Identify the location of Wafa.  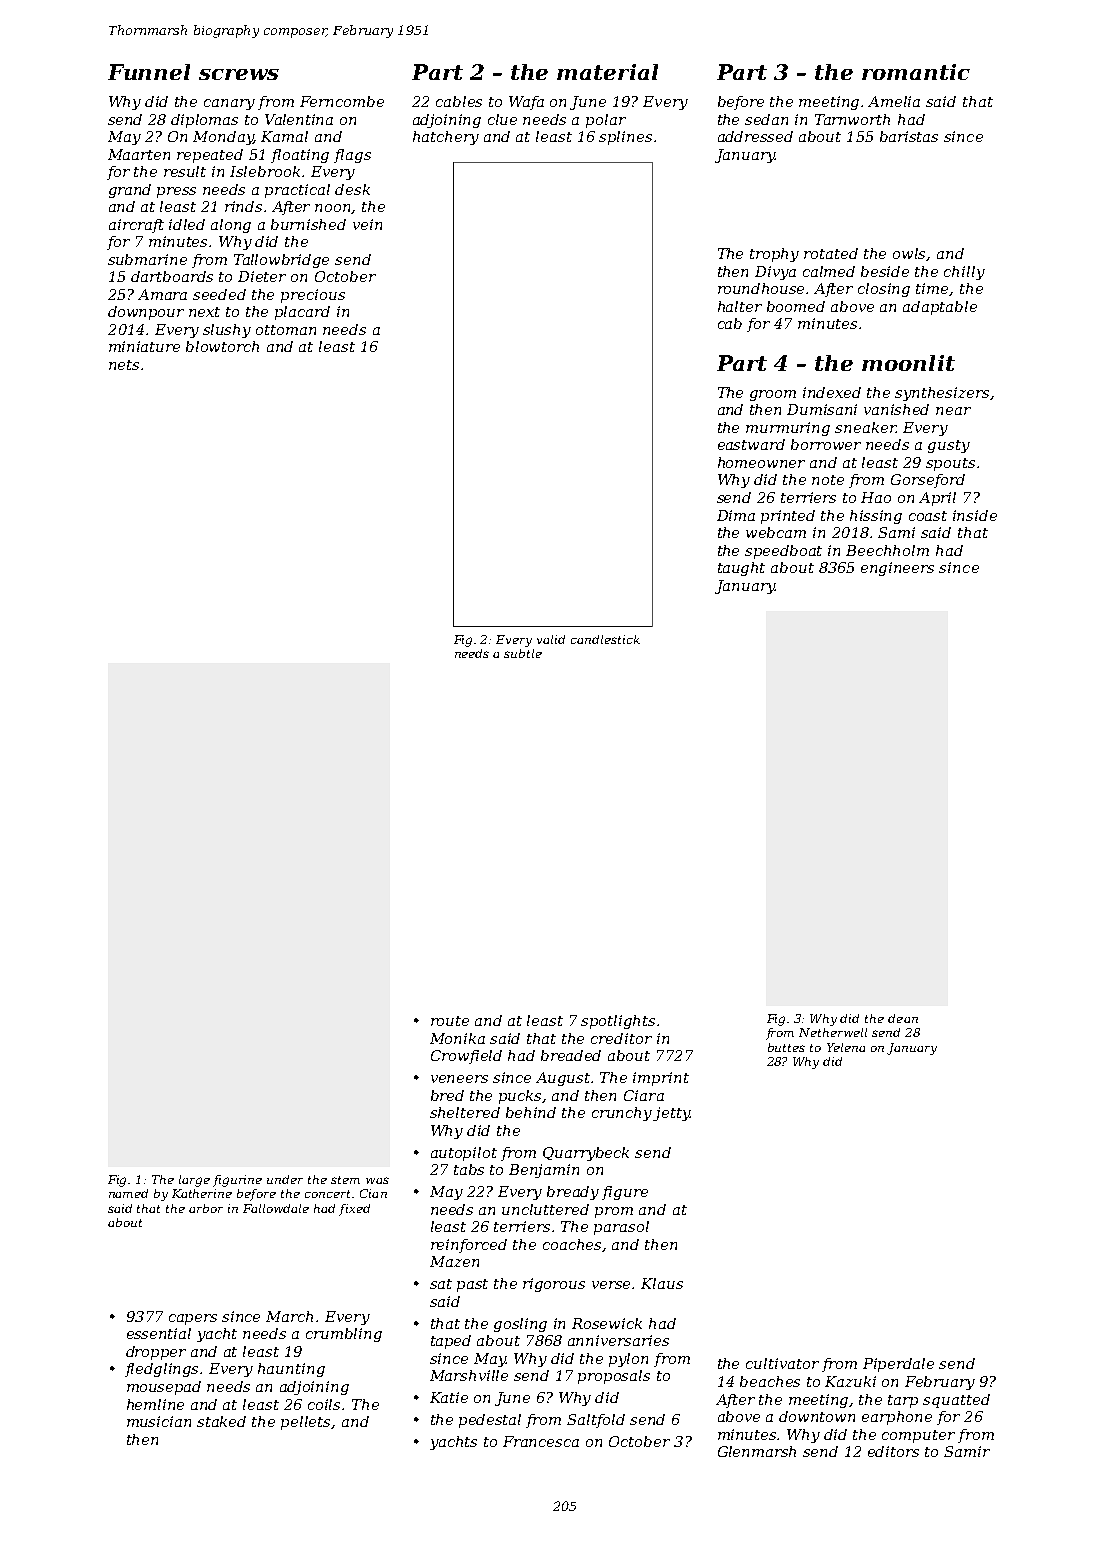
(526, 103).
